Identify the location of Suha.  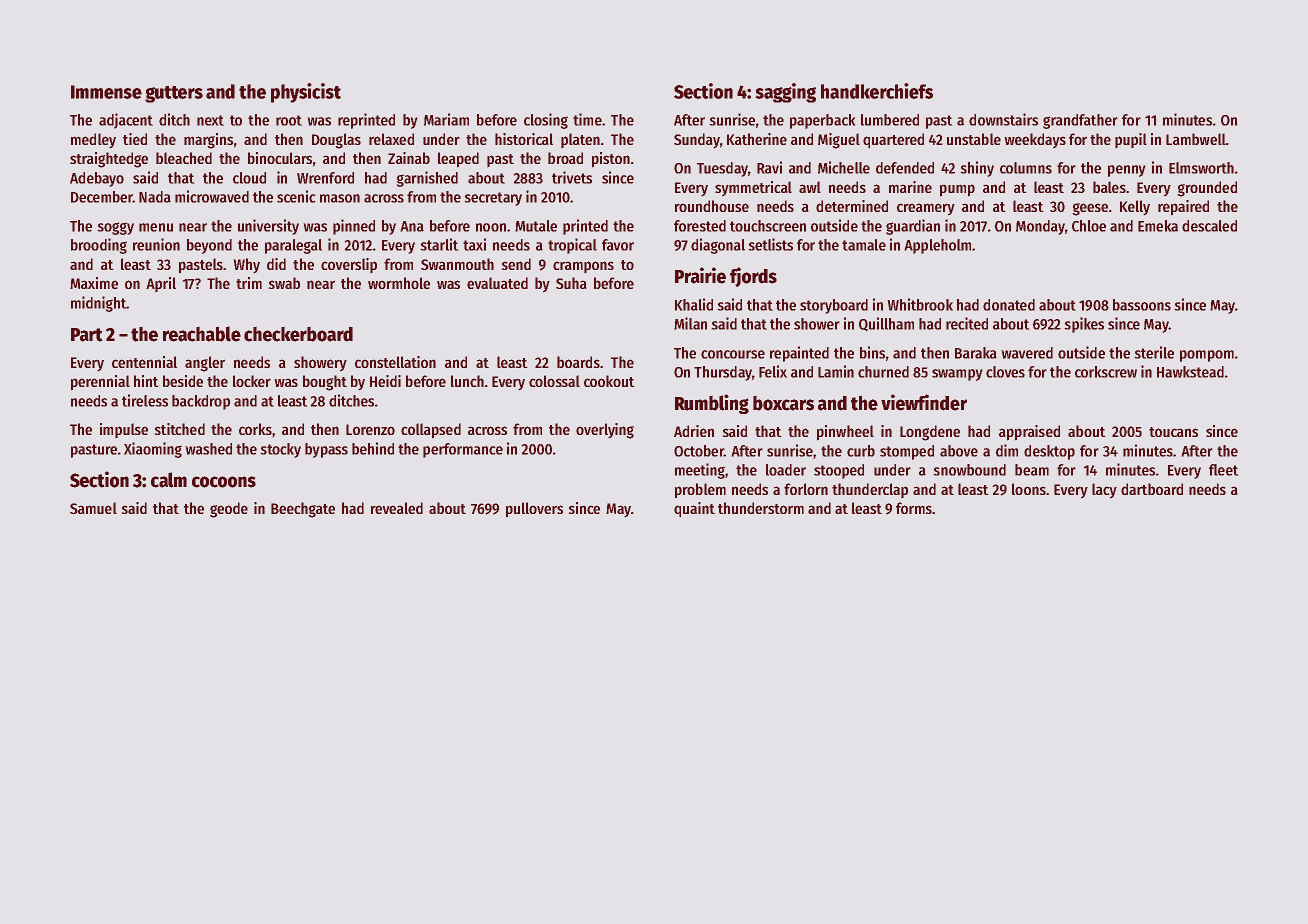
(571, 283).
